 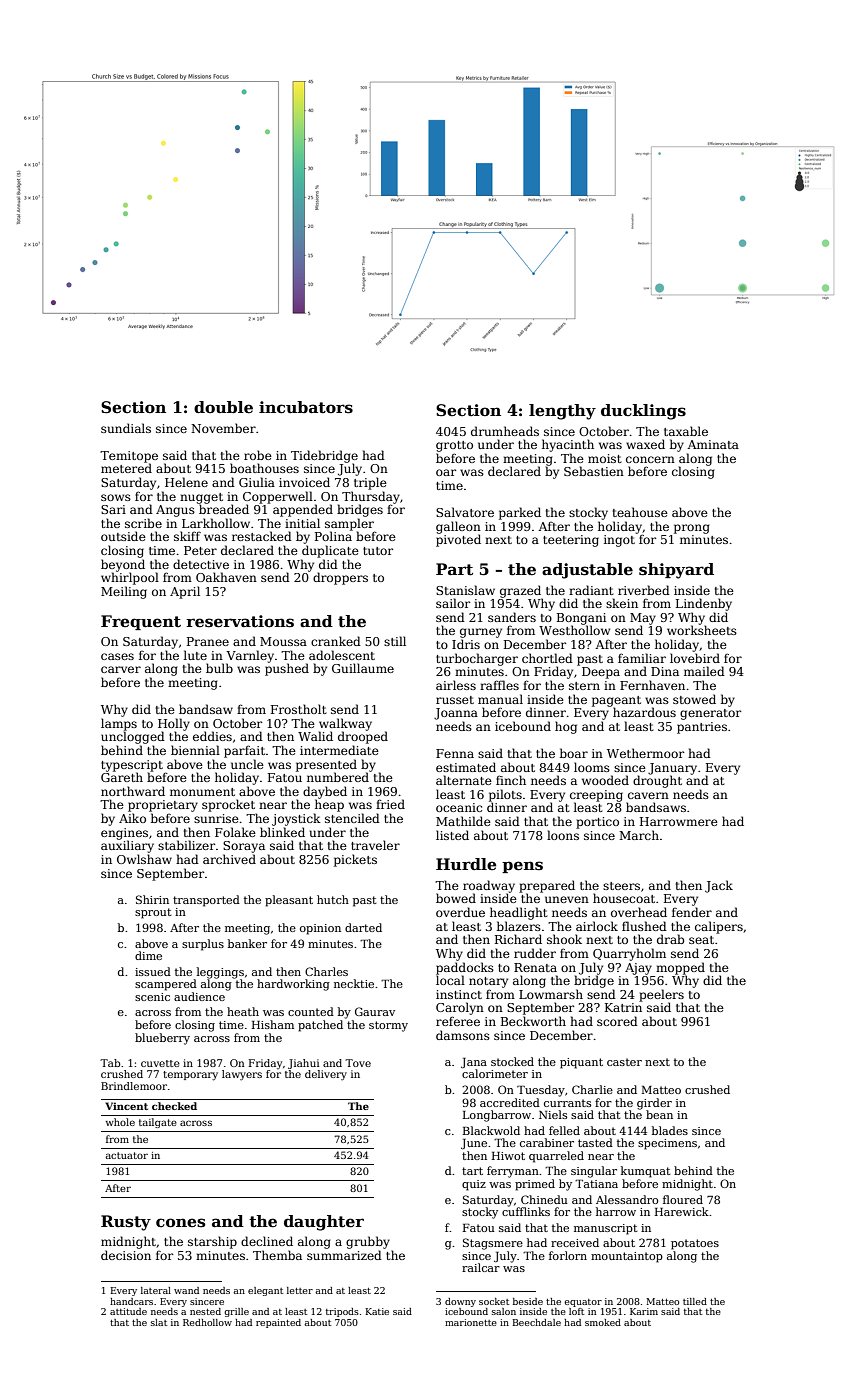 What do you see at coordinates (273, 1024) in the screenshot?
I see `Hisham` at bounding box center [273, 1024].
